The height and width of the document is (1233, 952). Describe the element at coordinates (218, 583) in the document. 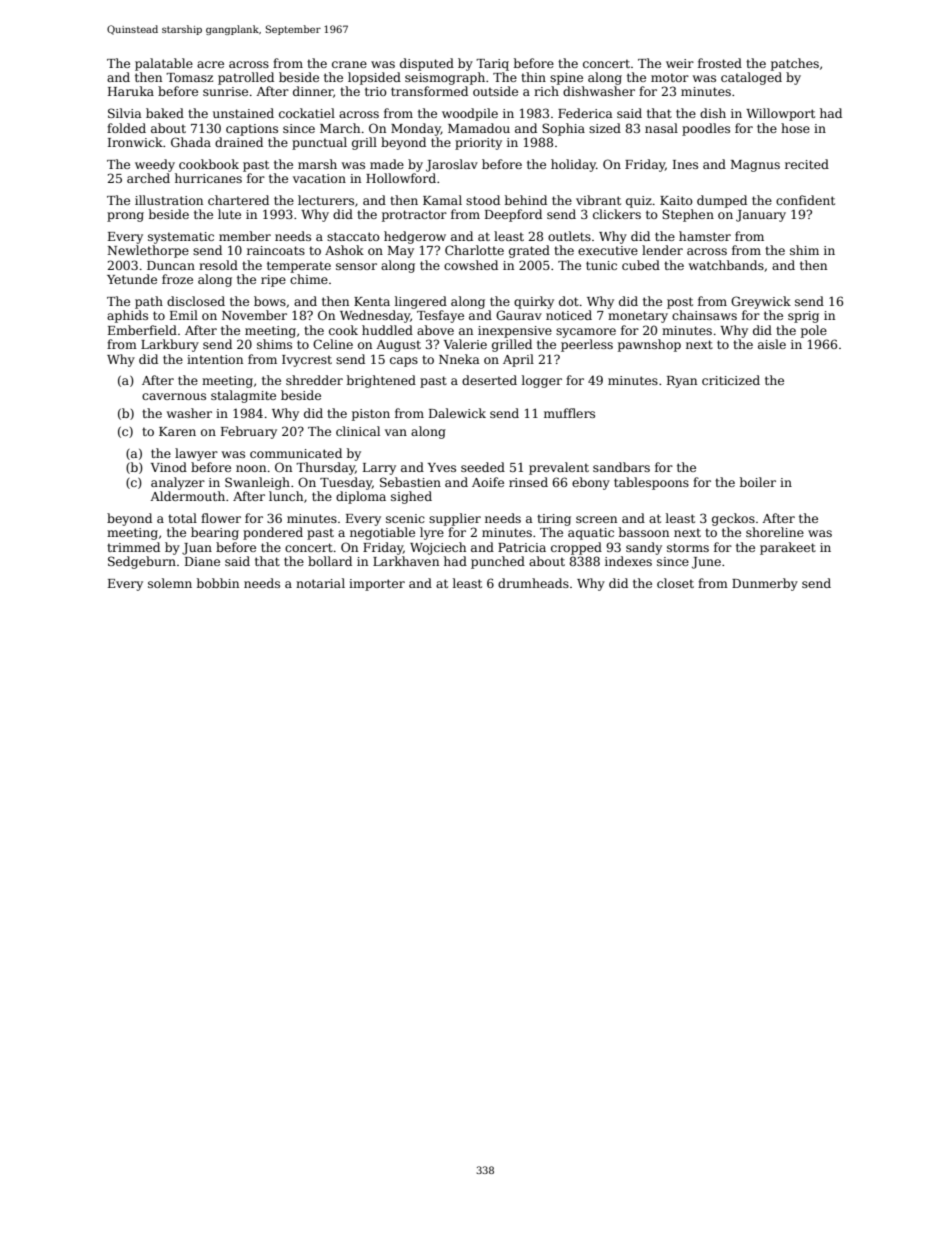

I see `bobbin` at that location.
